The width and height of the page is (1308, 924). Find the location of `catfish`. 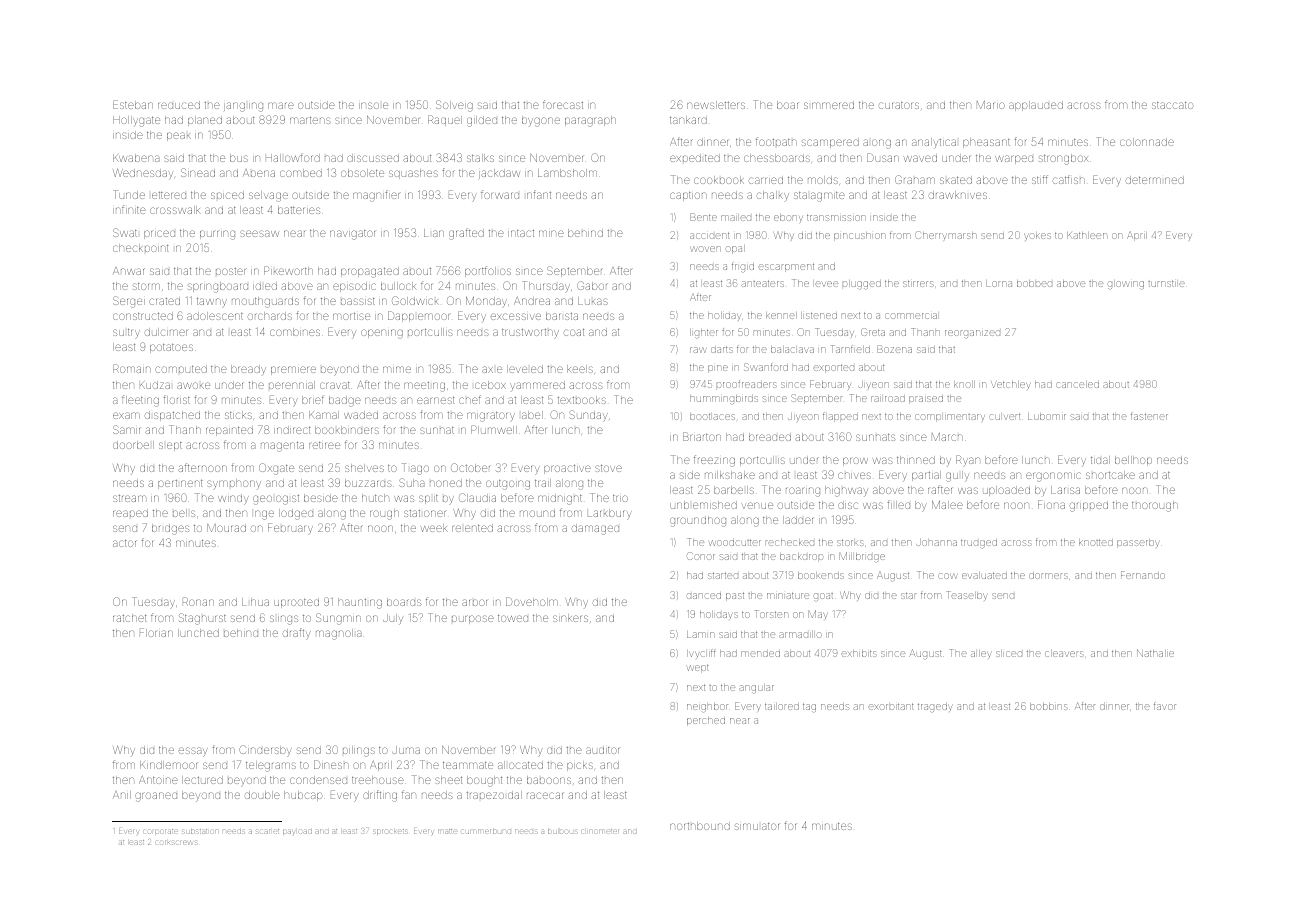

catfish is located at coordinates (1069, 179).
